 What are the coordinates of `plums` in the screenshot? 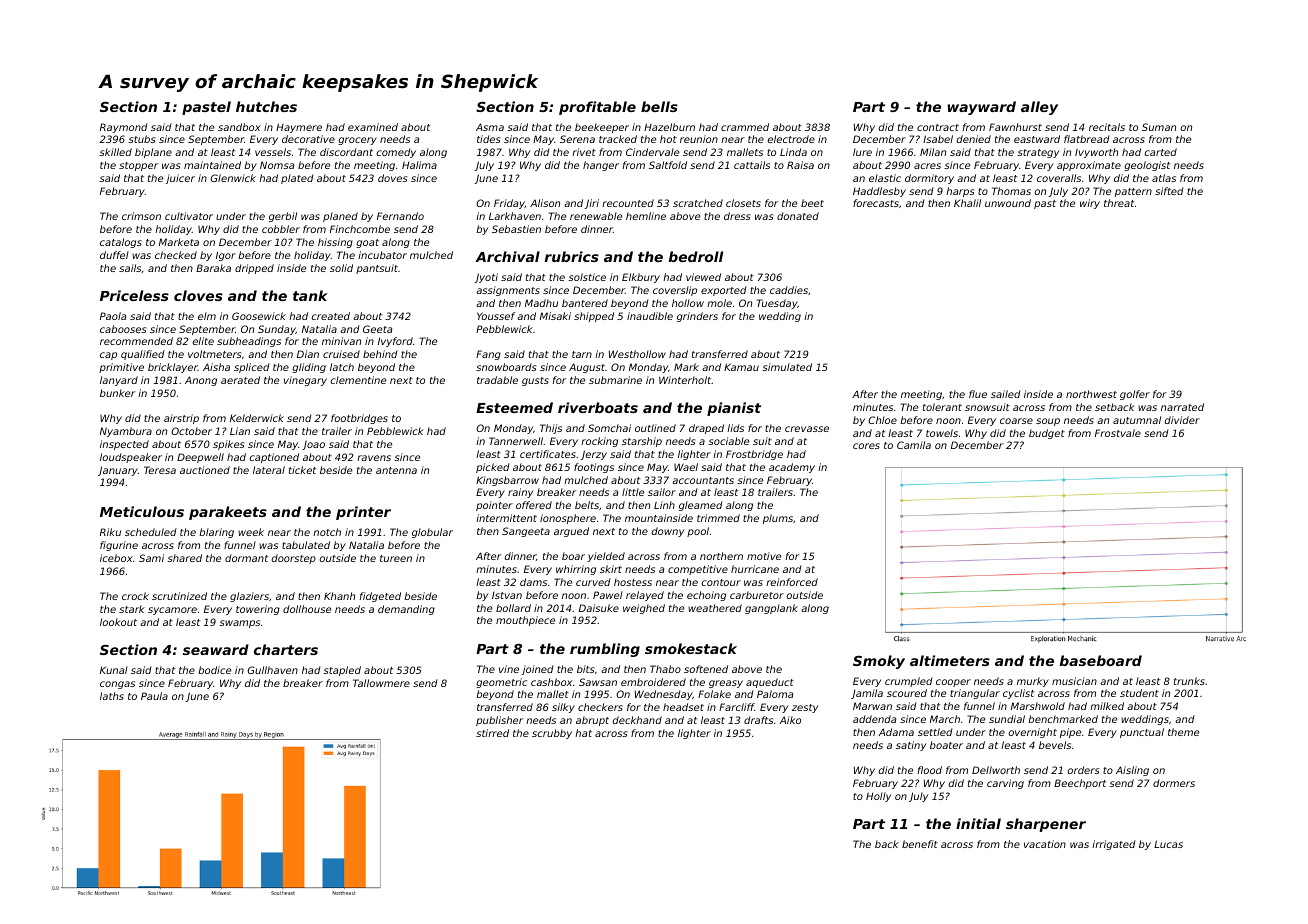 It's located at (778, 519).
